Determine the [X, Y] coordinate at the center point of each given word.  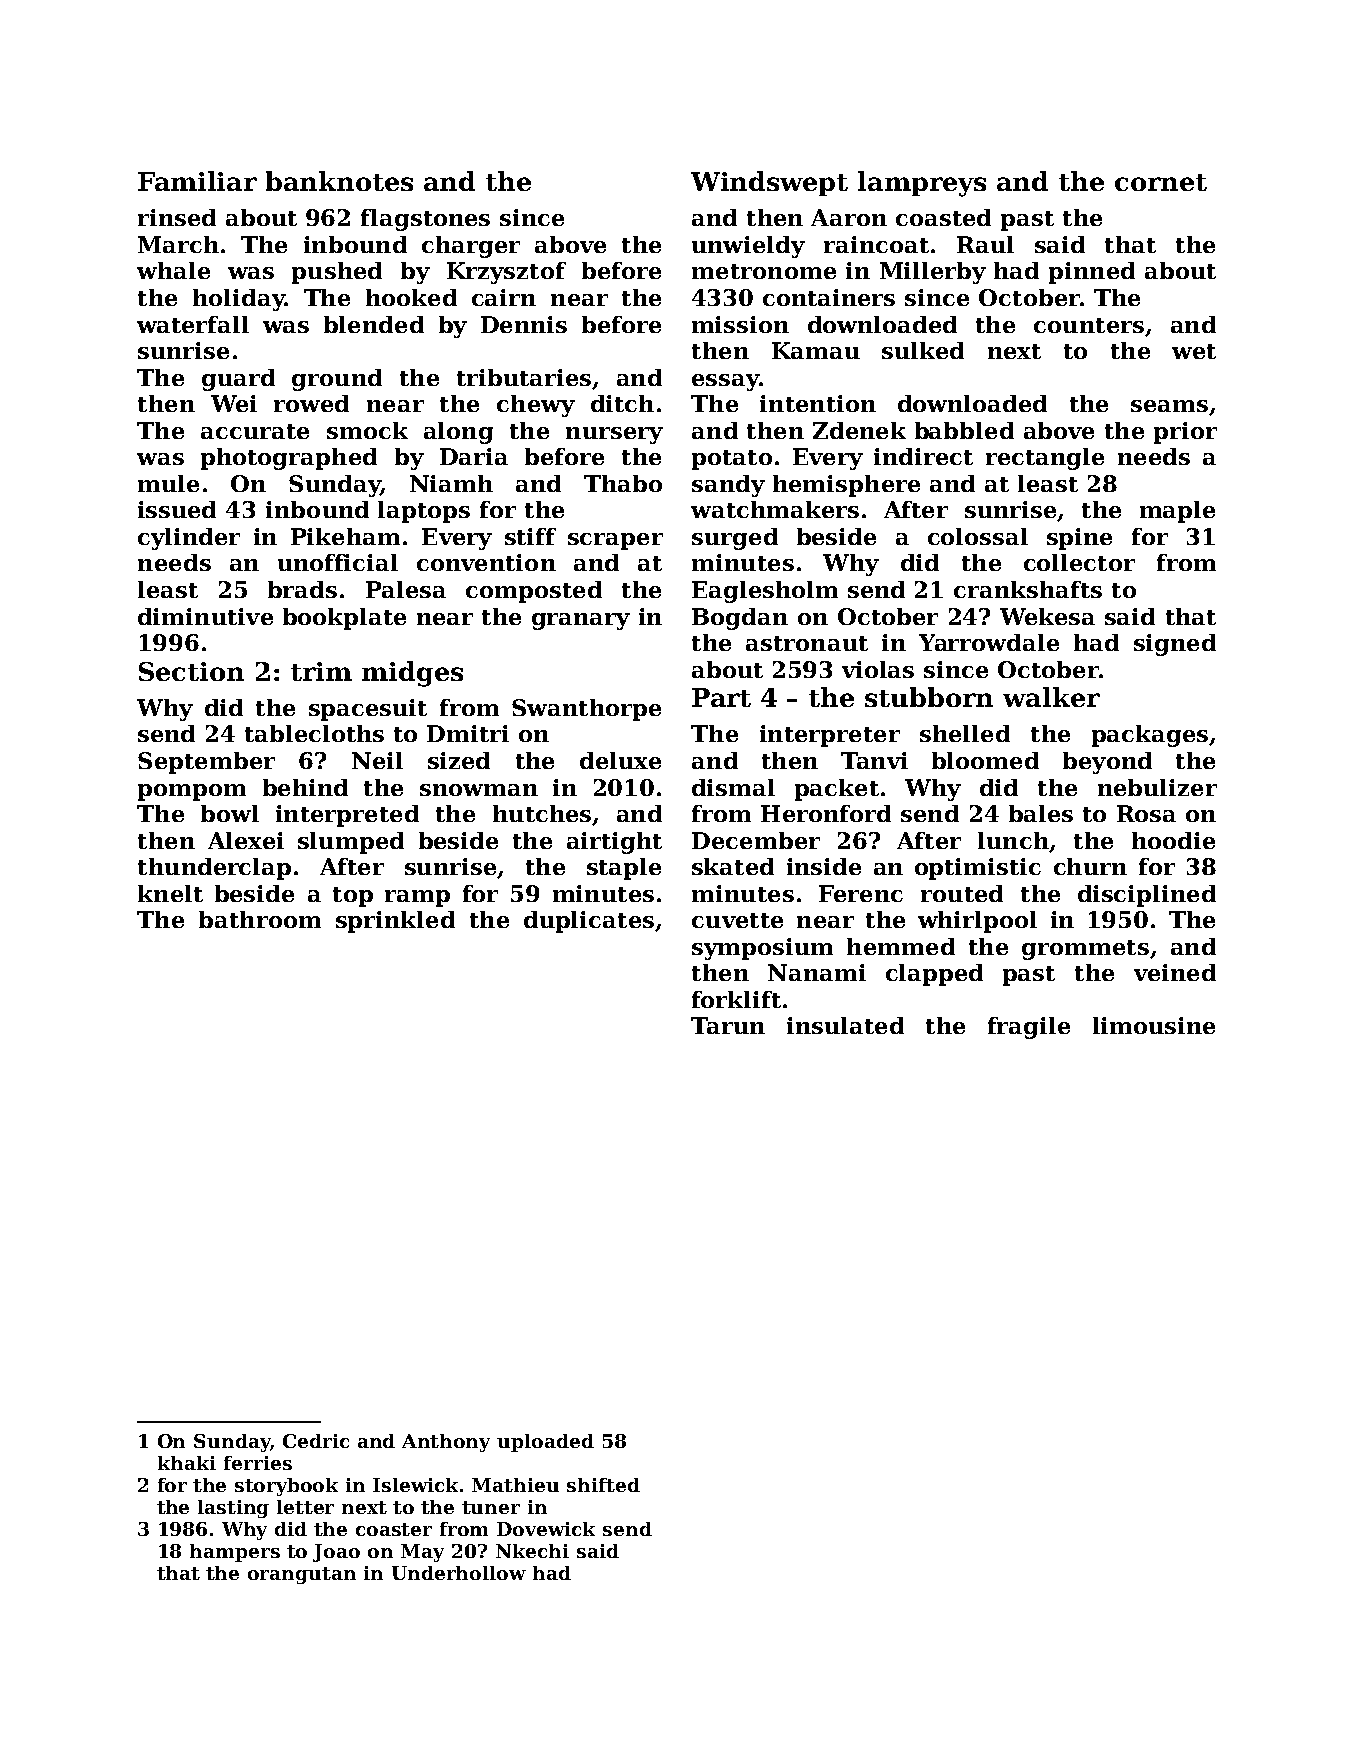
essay [725, 382]
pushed [337, 273]
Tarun [728, 1025]
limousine [1154, 1025]
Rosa [1146, 813]
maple [1177, 512]
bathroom [260, 919]
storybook [286, 1487]
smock [367, 430]
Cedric [316, 1441]
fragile [1029, 1028]
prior [1185, 433]
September [206, 763]
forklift [736, 999]
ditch [622, 403]
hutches [542, 813]
